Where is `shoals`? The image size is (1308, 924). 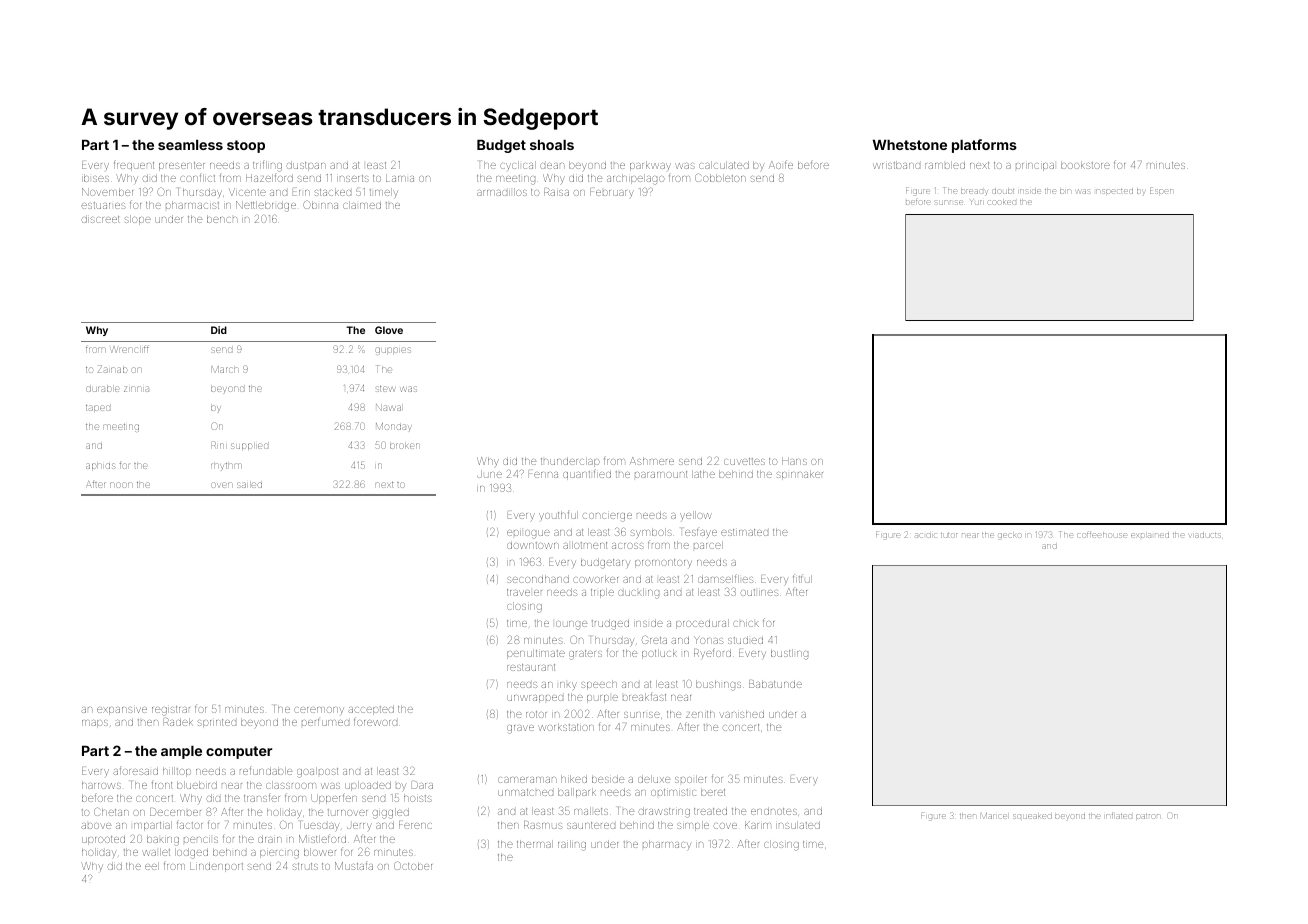
shoals is located at coordinates (552, 145).
